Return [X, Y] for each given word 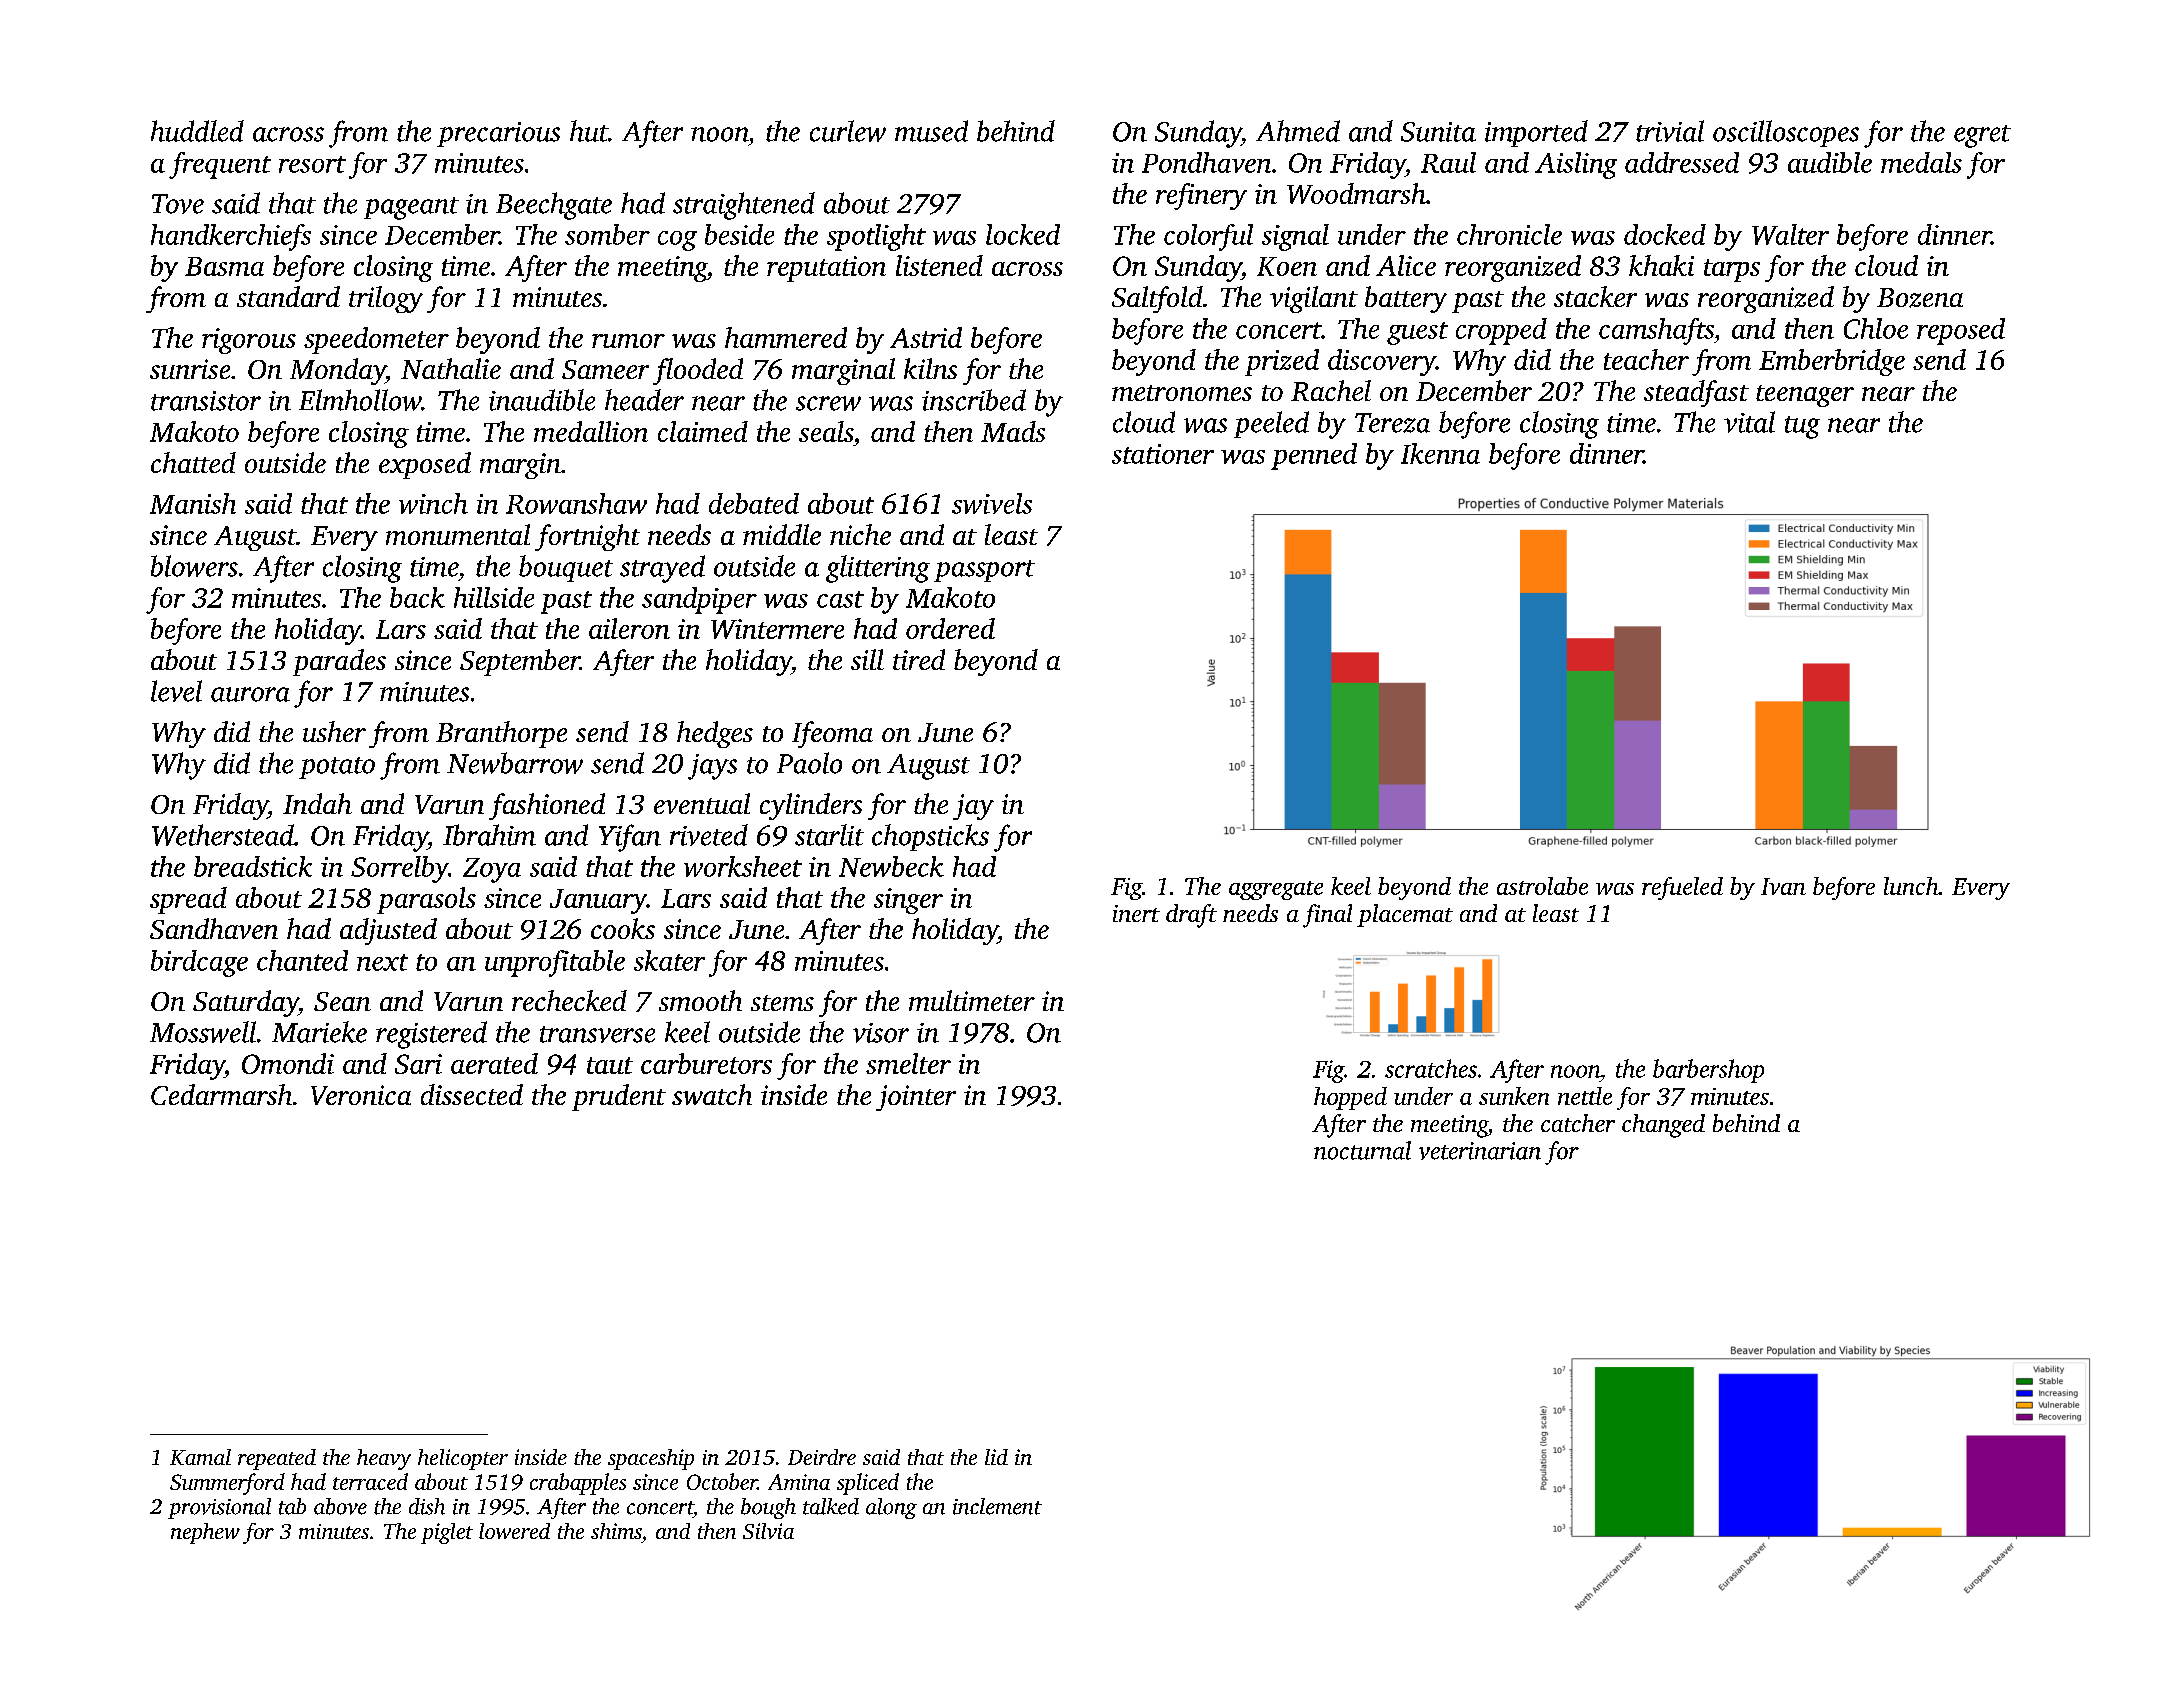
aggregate [1276, 890]
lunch [1911, 886]
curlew [848, 131]
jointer [916, 1098]
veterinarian [1480, 1151]
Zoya [492, 870]
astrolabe [1542, 886]
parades [339, 662]
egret [1982, 136]
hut [589, 131]
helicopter [463, 1459]
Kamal [200, 1457]
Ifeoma [832, 734]
